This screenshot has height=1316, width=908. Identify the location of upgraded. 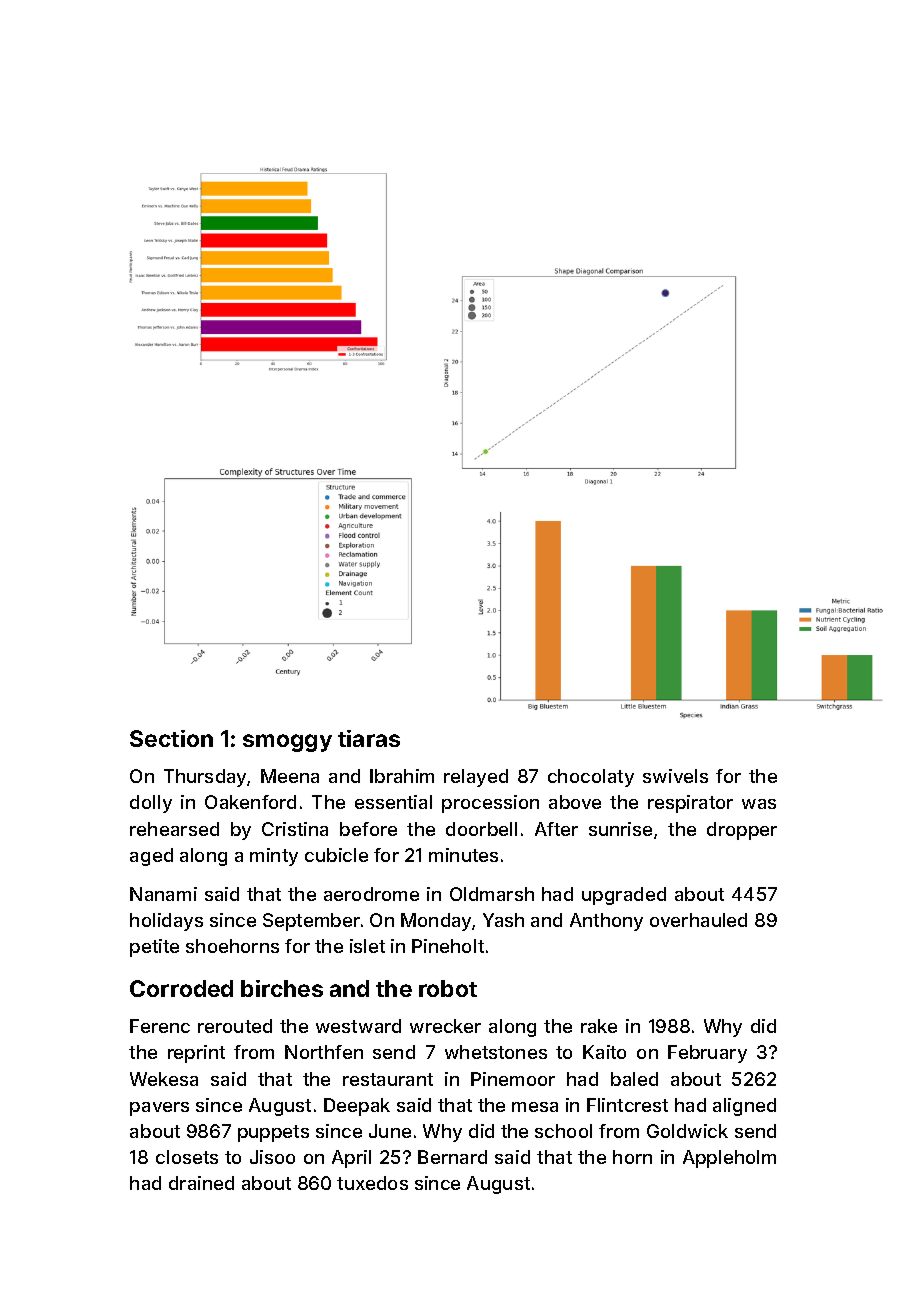
(624, 896).
